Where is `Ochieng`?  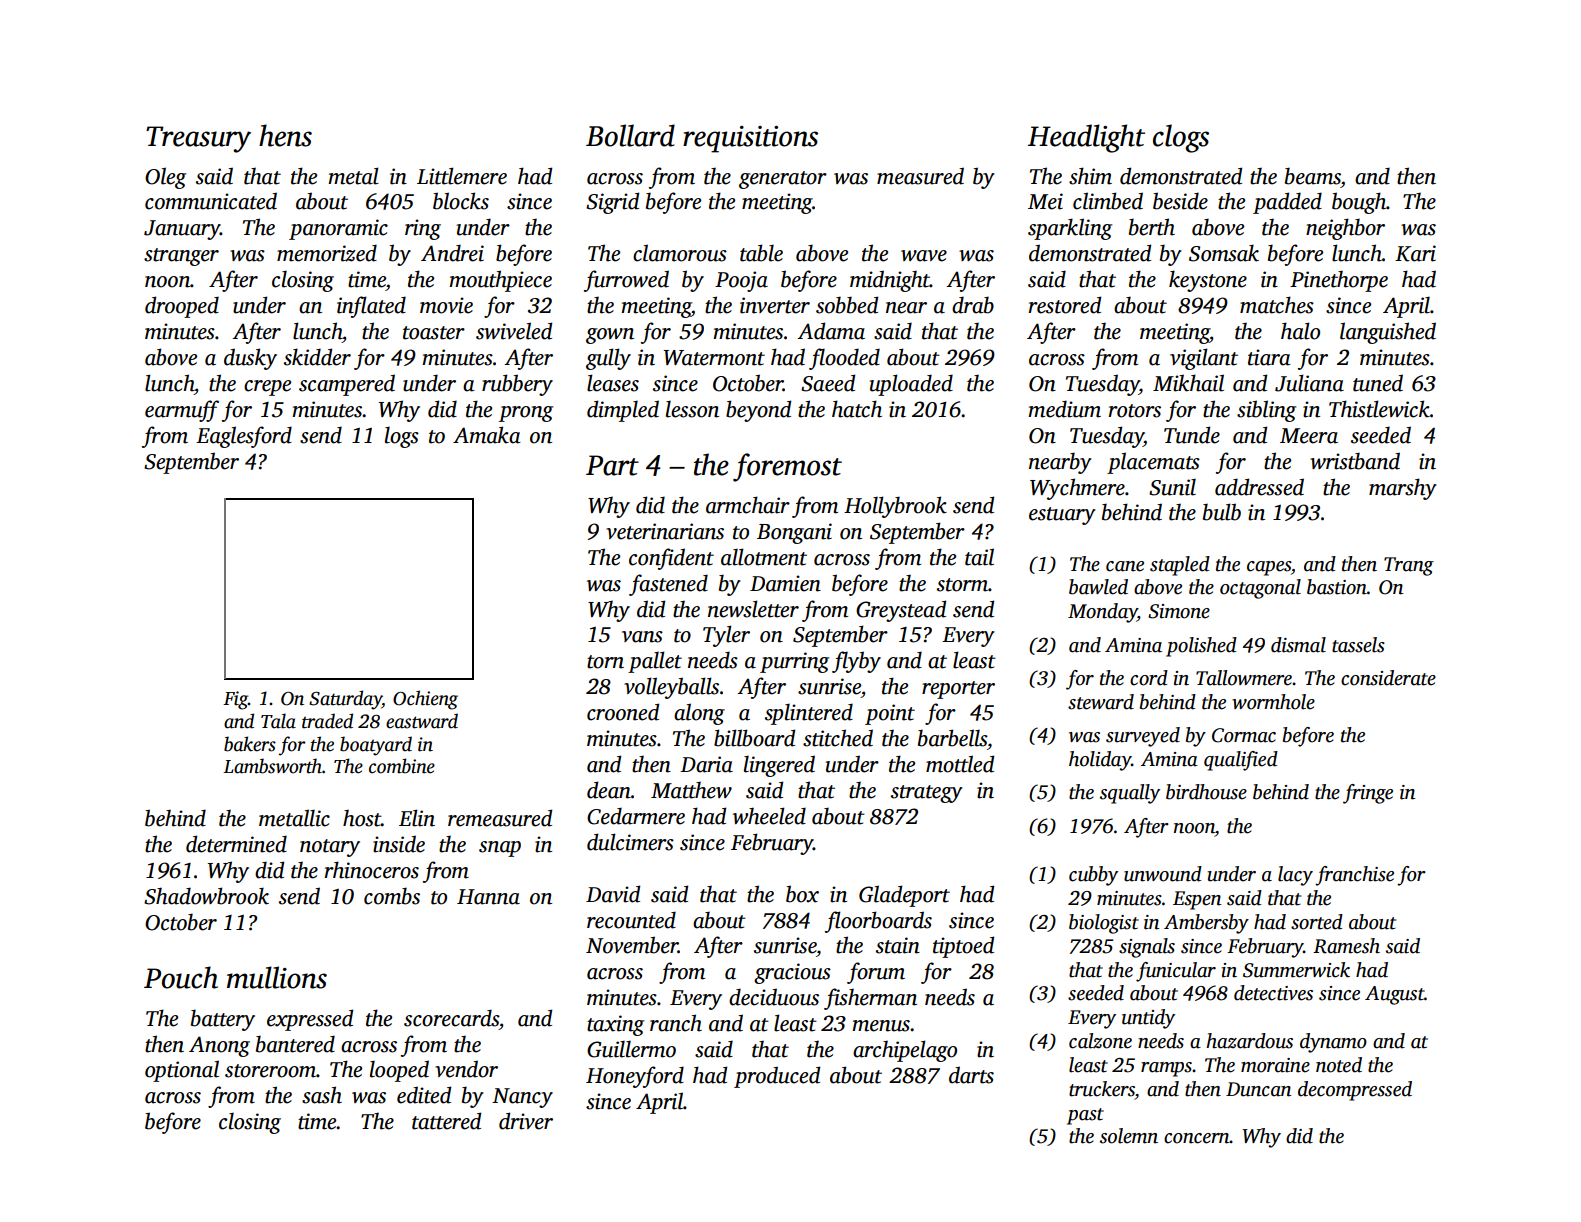
Ochieng is located at coordinates (425, 700).
